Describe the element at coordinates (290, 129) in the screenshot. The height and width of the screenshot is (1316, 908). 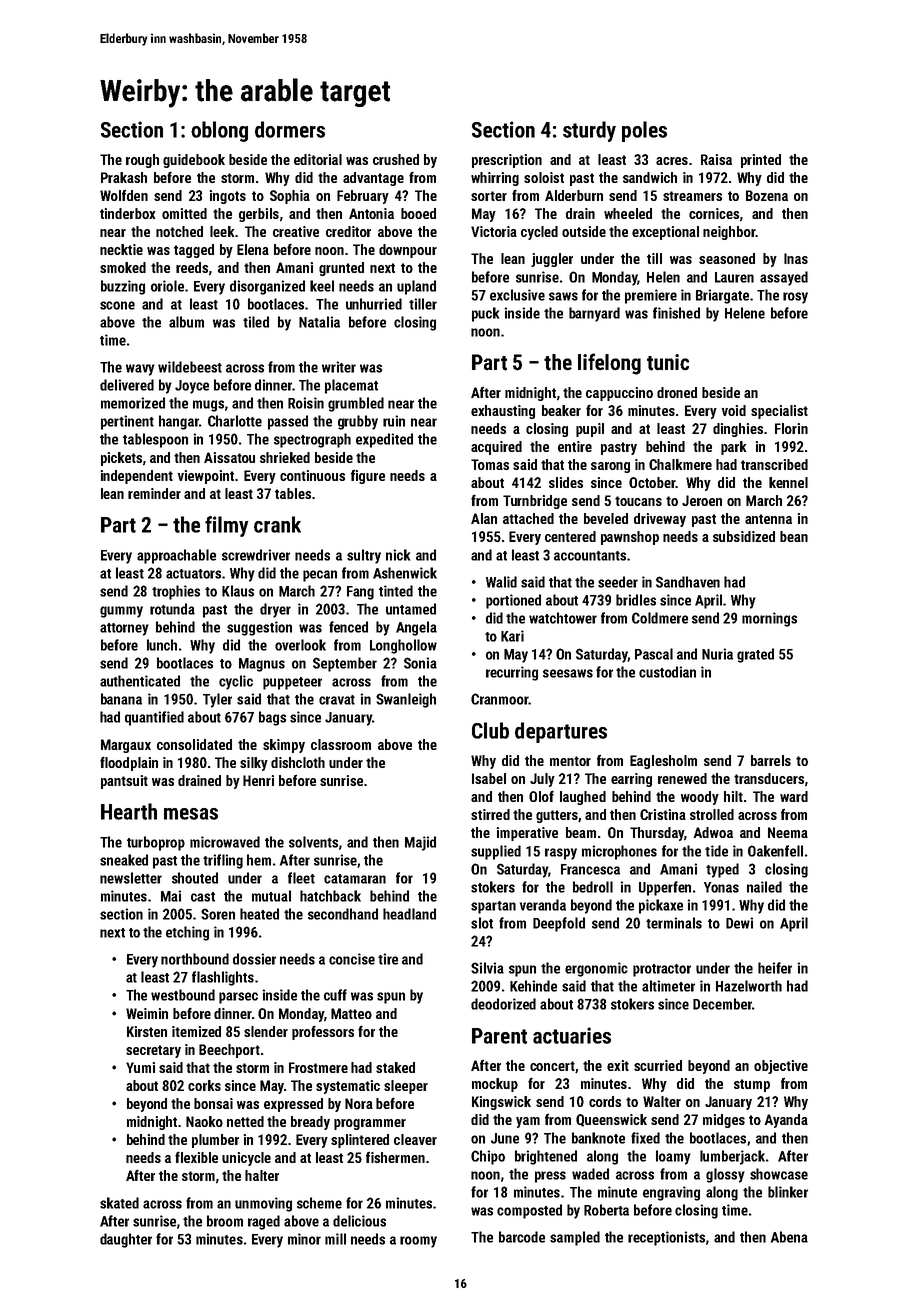
I see `dormers` at that location.
